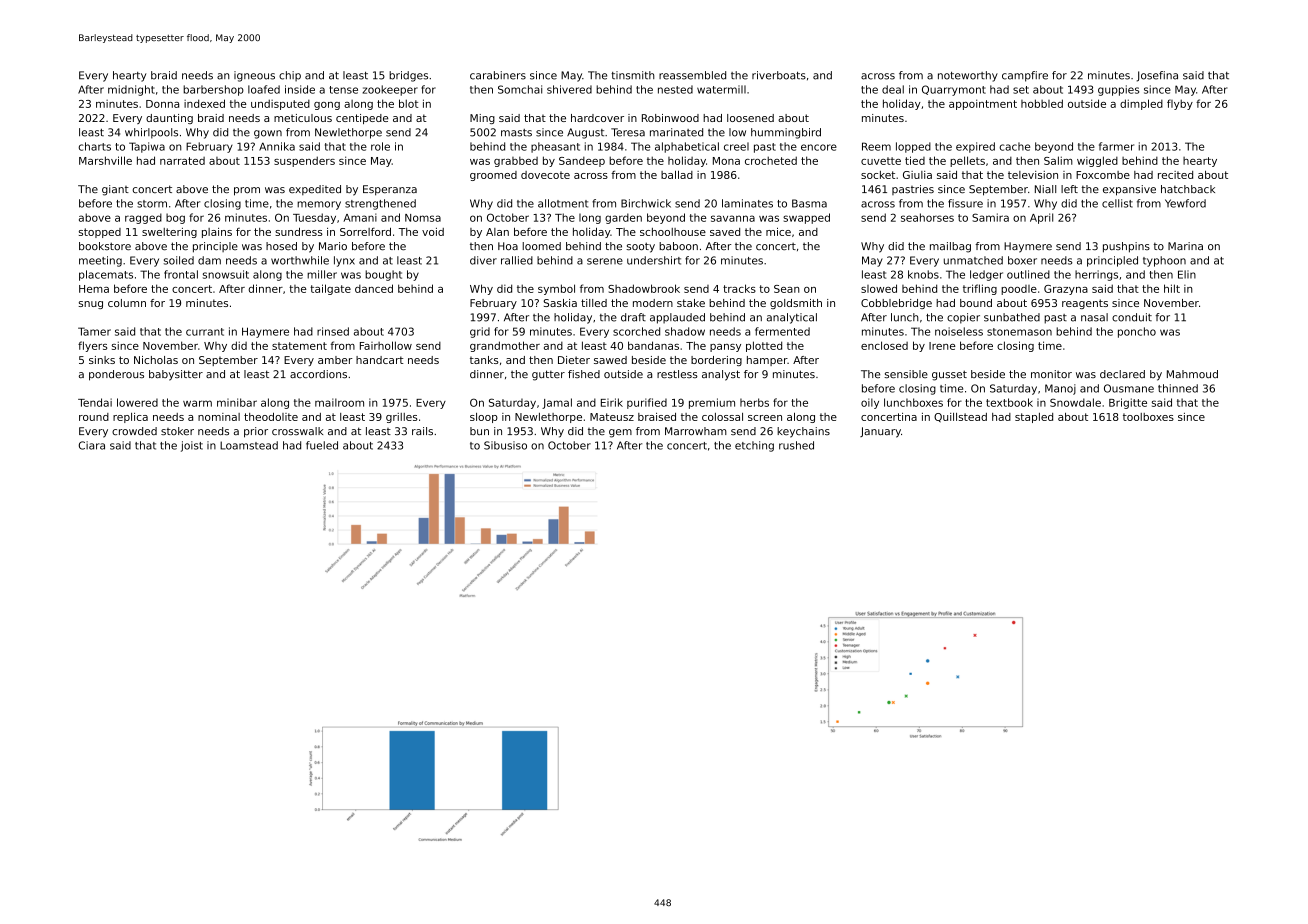 This image has height=924, width=1308. Describe the element at coordinates (290, 76) in the image. I see `chip` at that location.
